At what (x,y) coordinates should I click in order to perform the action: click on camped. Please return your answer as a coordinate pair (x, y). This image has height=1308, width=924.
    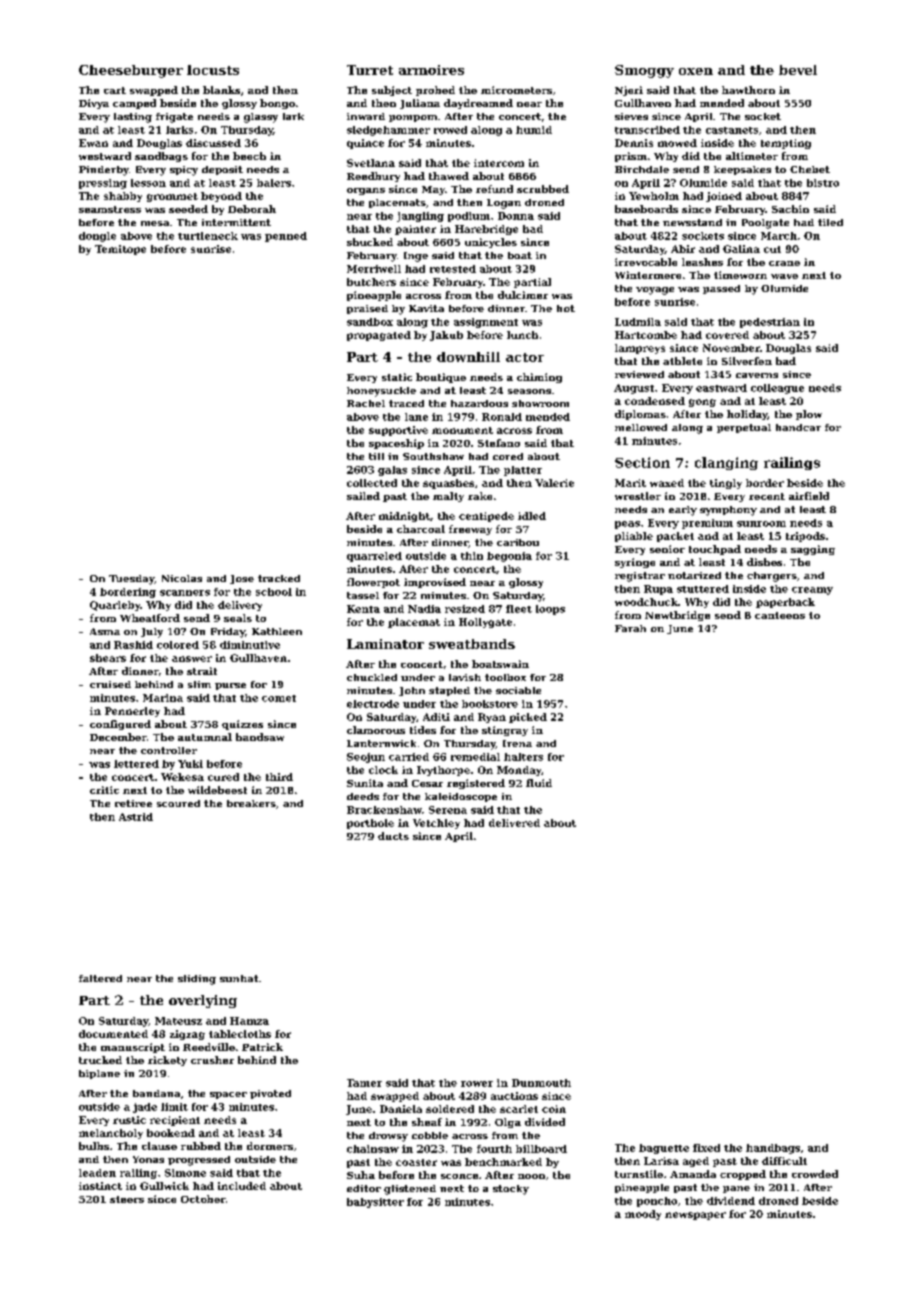
    Looking at the image, I should click on (134, 104).
